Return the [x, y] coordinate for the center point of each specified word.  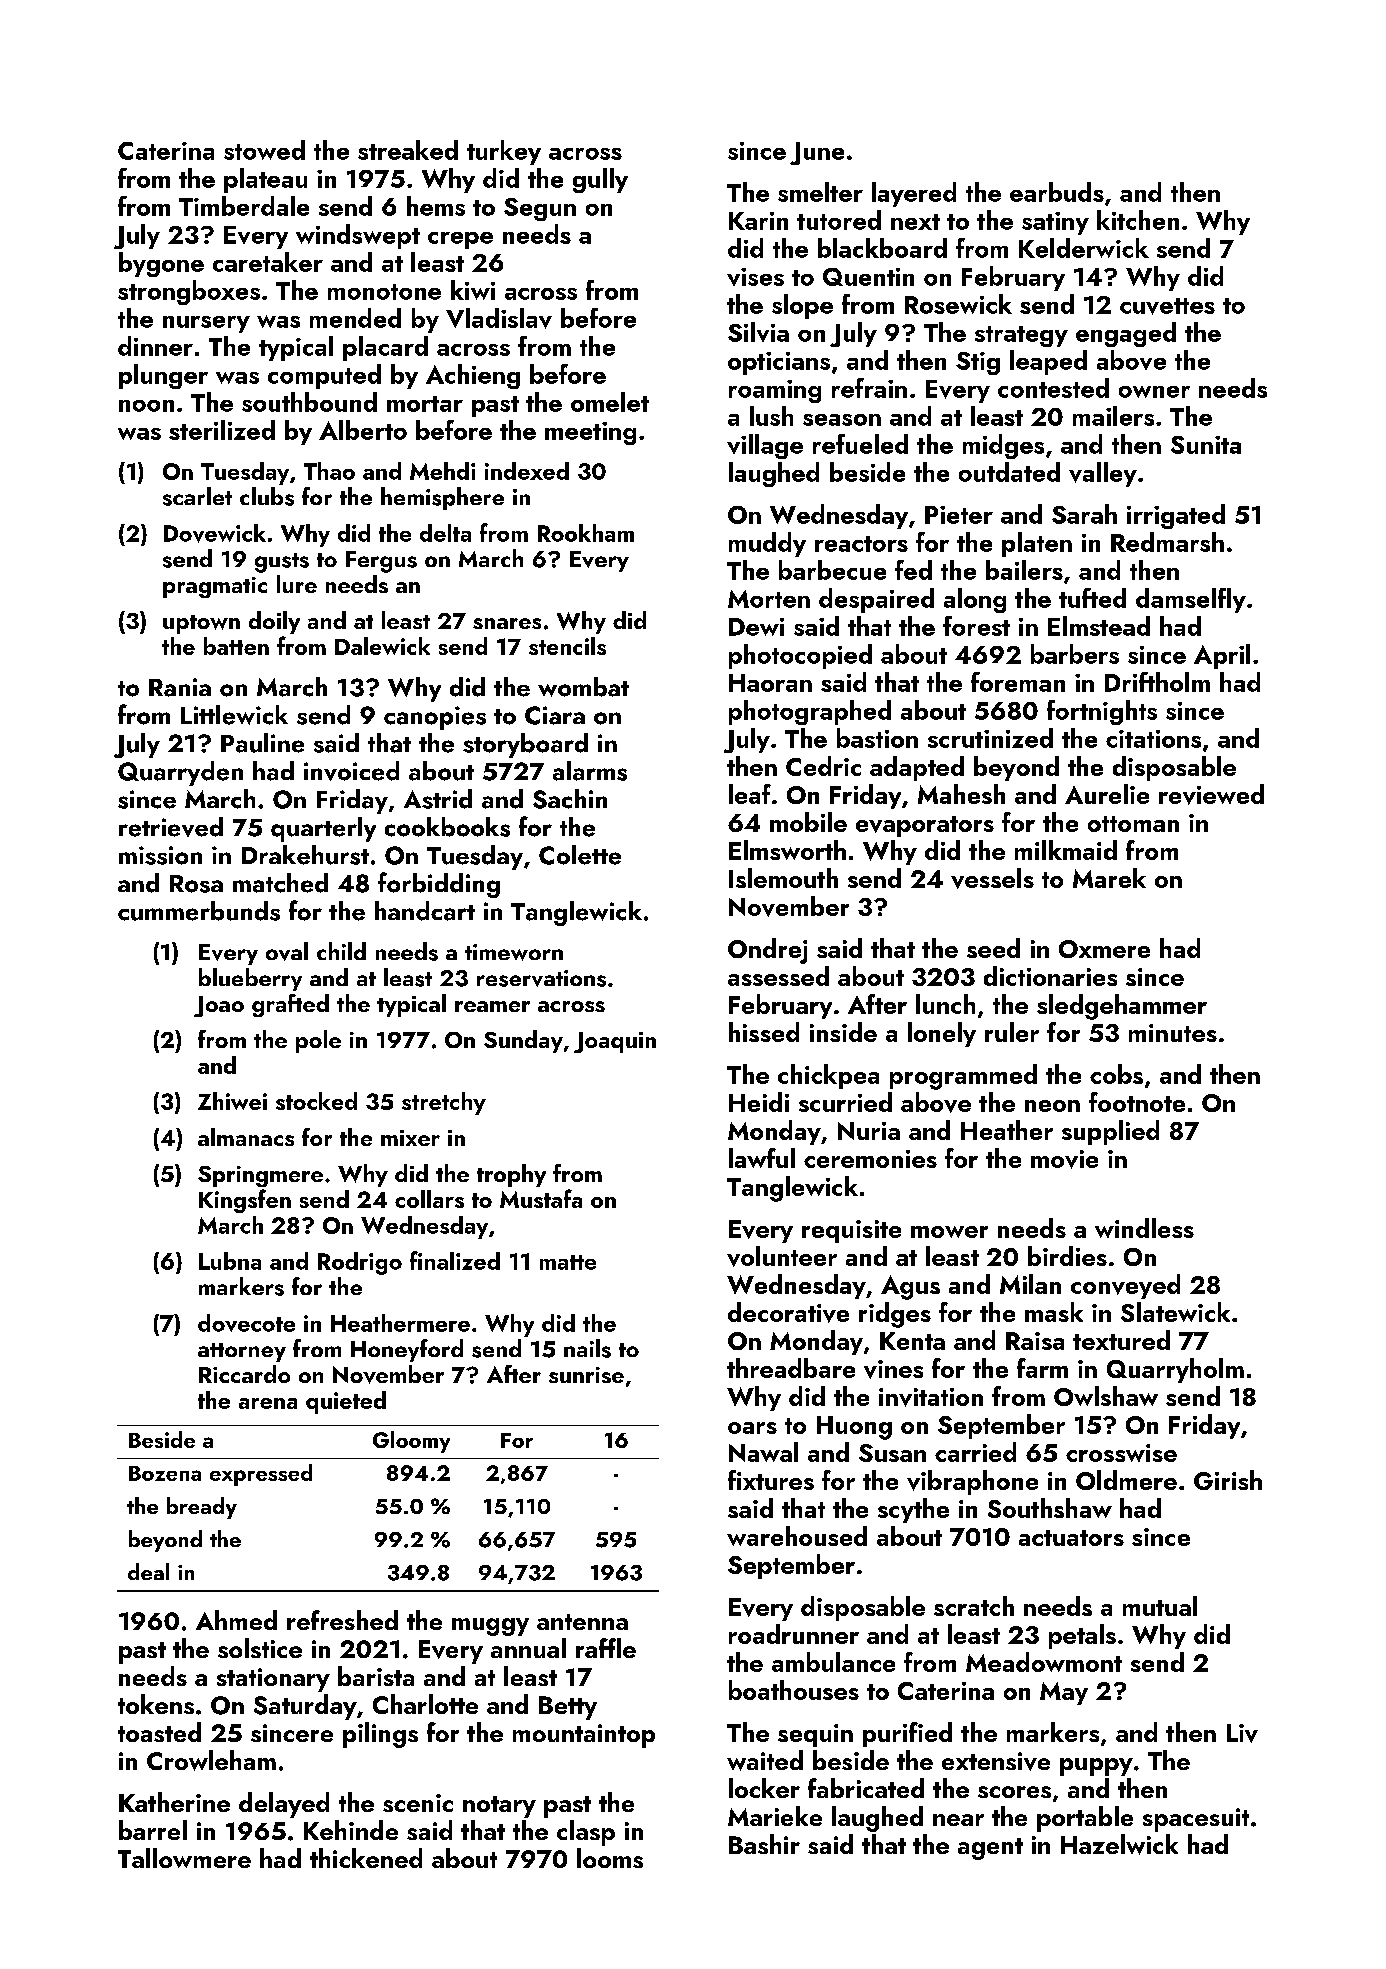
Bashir [764, 1844]
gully [600, 180]
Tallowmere [184, 1858]
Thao [329, 471]
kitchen [1138, 220]
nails [587, 1348]
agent [990, 1849]
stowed [264, 150]
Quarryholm [1175, 1370]
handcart [425, 911]
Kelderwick [1084, 248]
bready [202, 1508]
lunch [945, 1004]
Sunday [523, 1041]
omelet [610, 402]
